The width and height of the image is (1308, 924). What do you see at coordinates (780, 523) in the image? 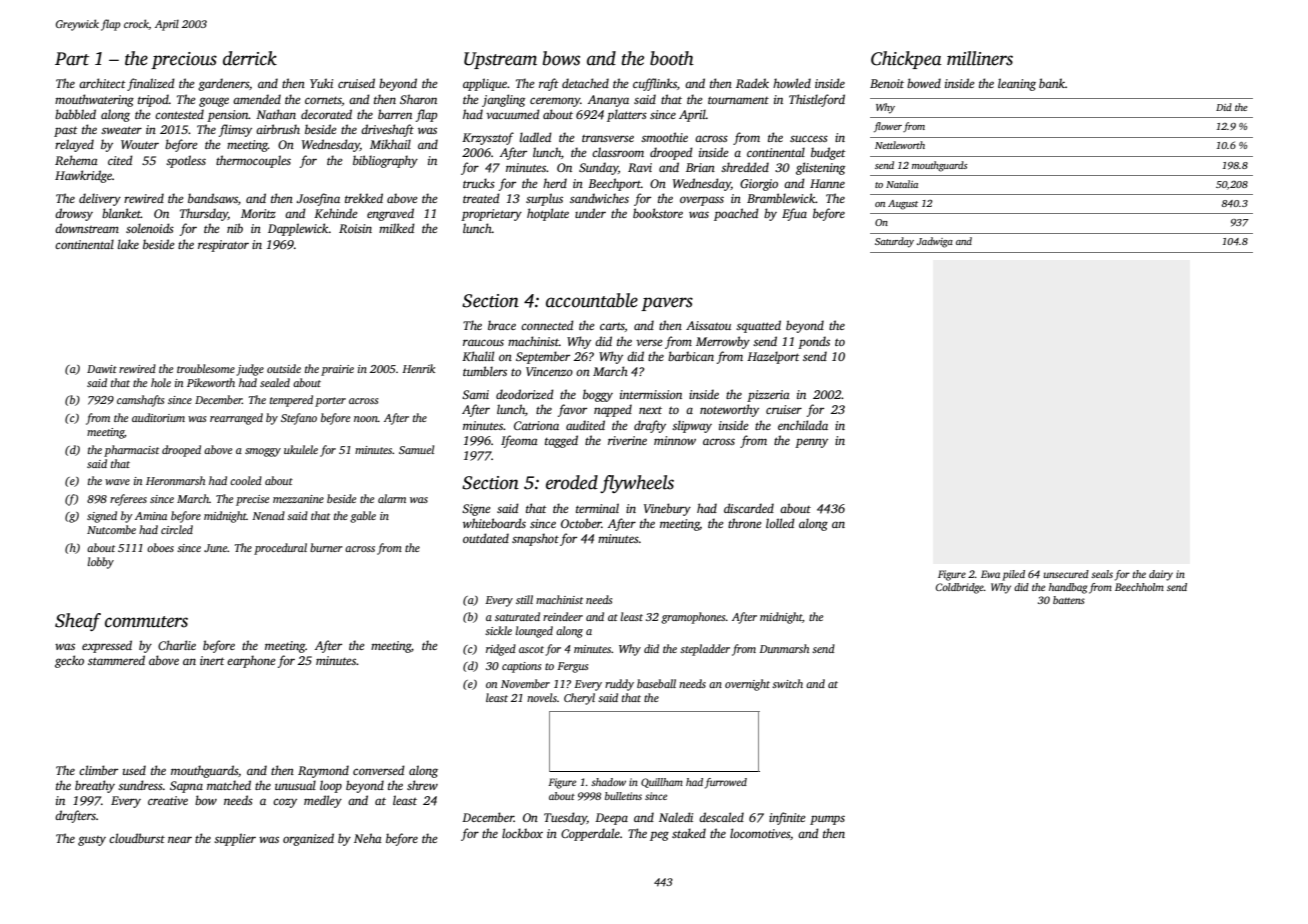
I see `lolled` at bounding box center [780, 523].
